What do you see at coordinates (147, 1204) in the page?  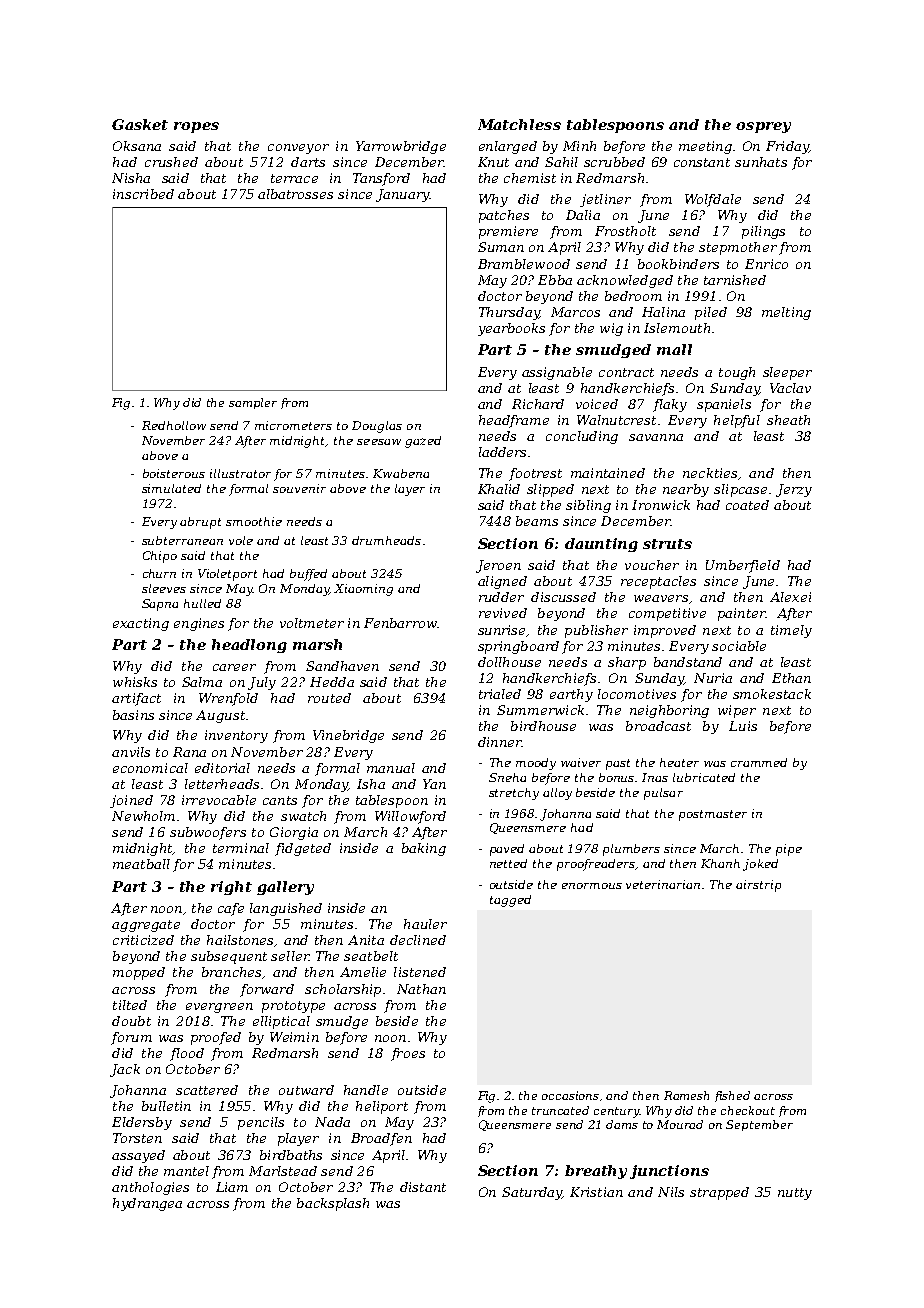 I see `hydrangea` at bounding box center [147, 1204].
